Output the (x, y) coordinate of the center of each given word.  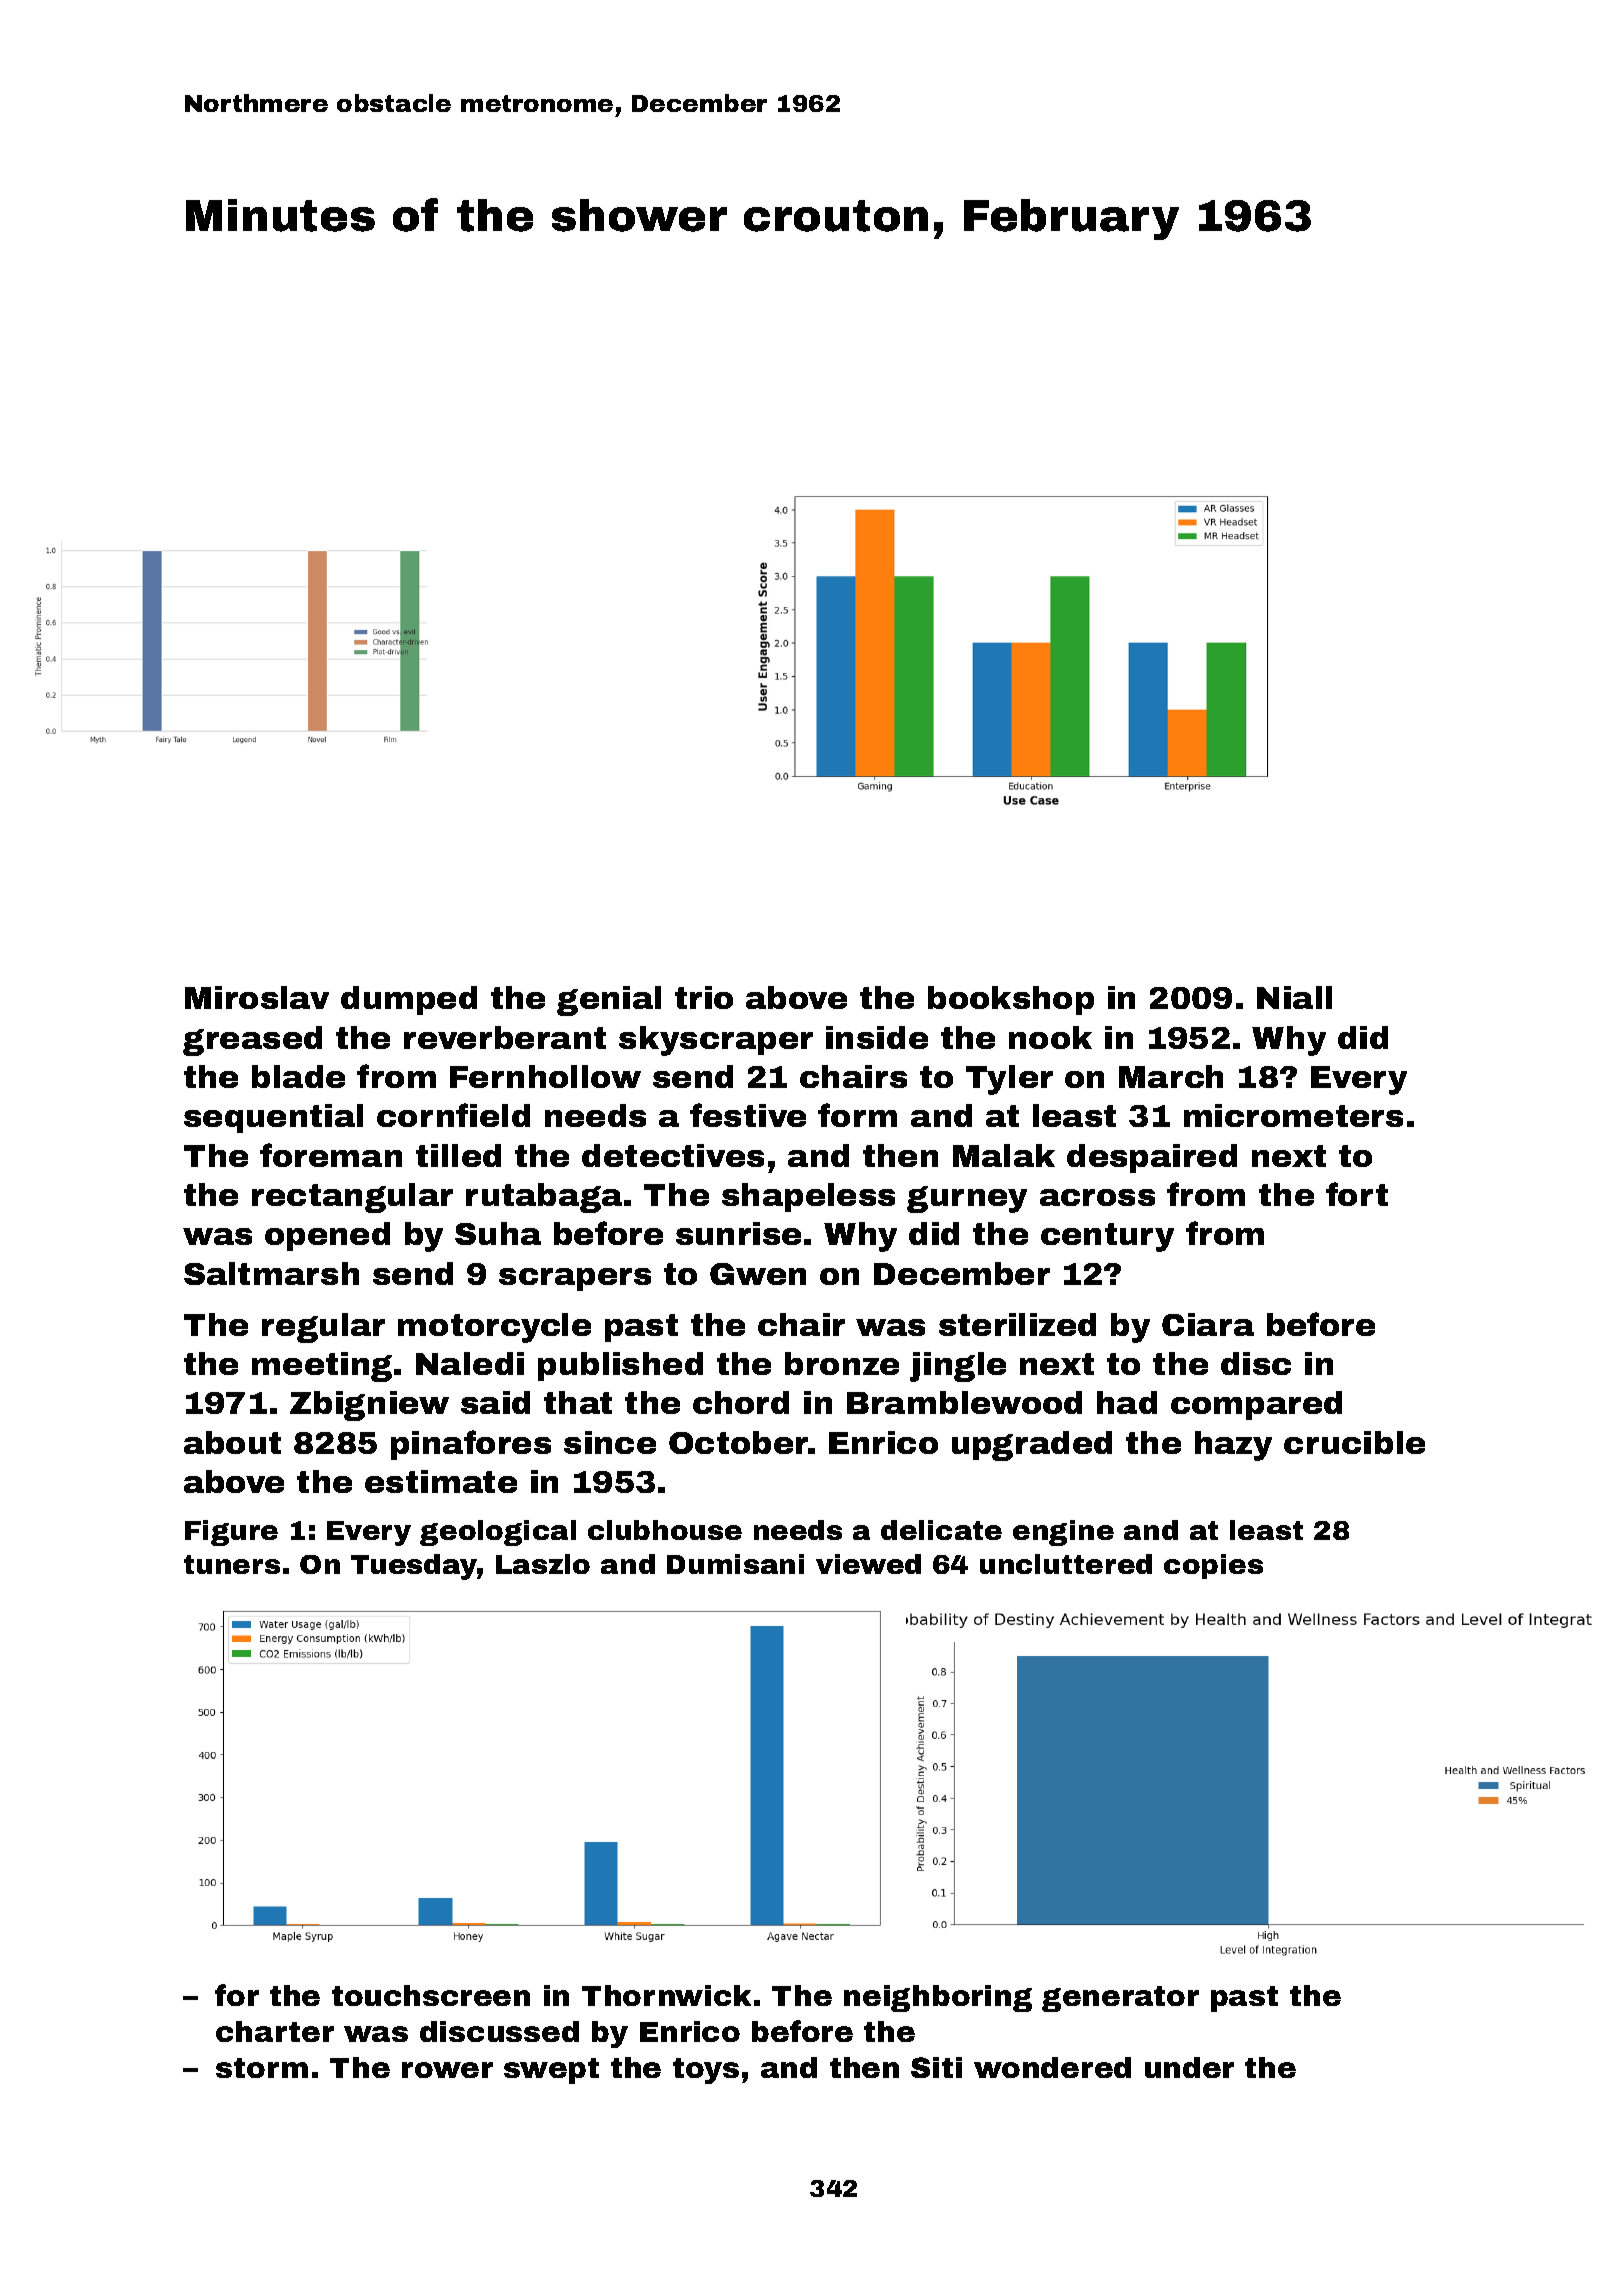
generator (1120, 1999)
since (610, 1442)
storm (262, 2068)
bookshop (1011, 1000)
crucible (1354, 1442)
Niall (1294, 997)
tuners (232, 1564)
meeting (322, 1367)
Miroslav (257, 997)
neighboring (938, 1998)
